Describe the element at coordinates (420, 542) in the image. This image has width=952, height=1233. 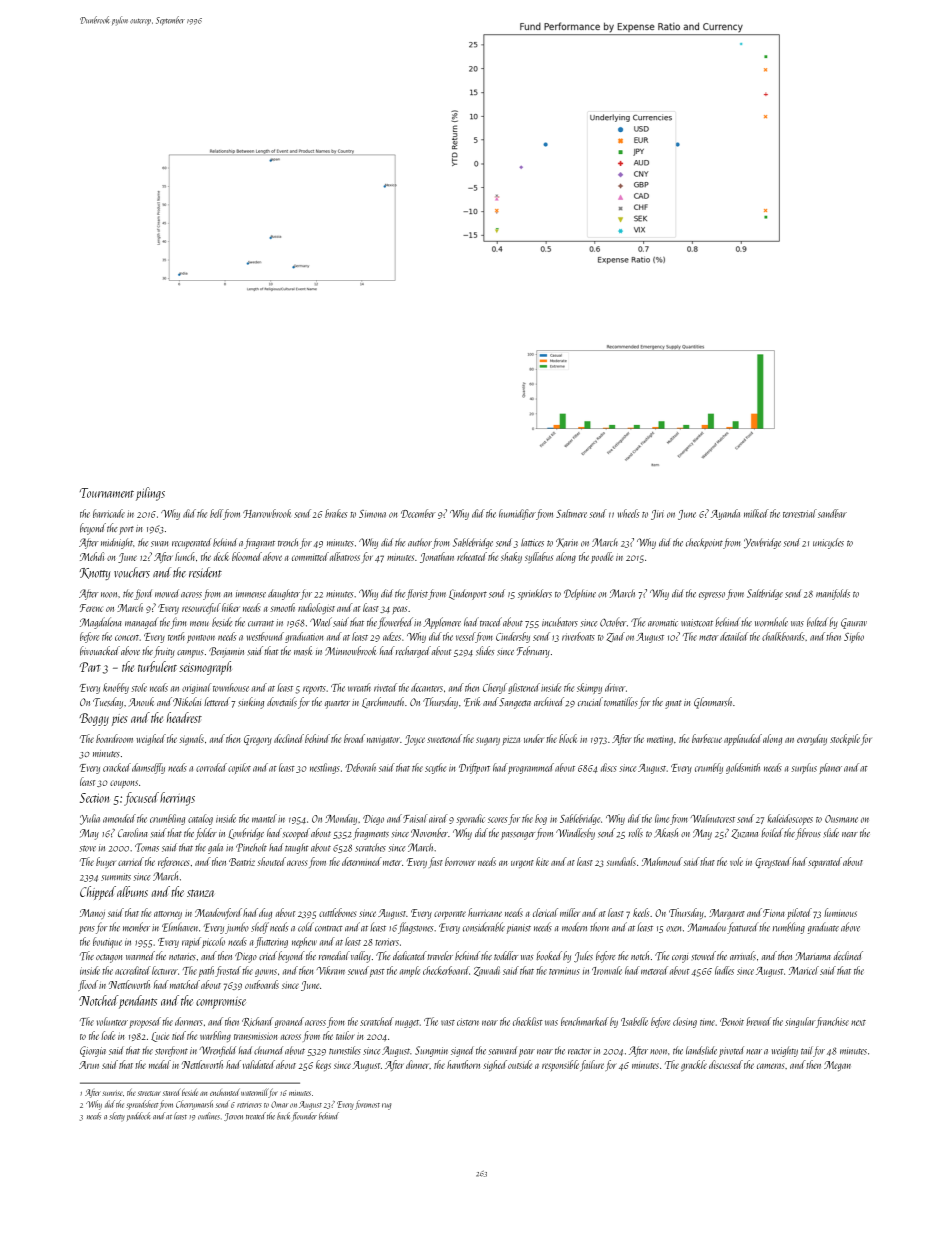
I see `author` at that location.
